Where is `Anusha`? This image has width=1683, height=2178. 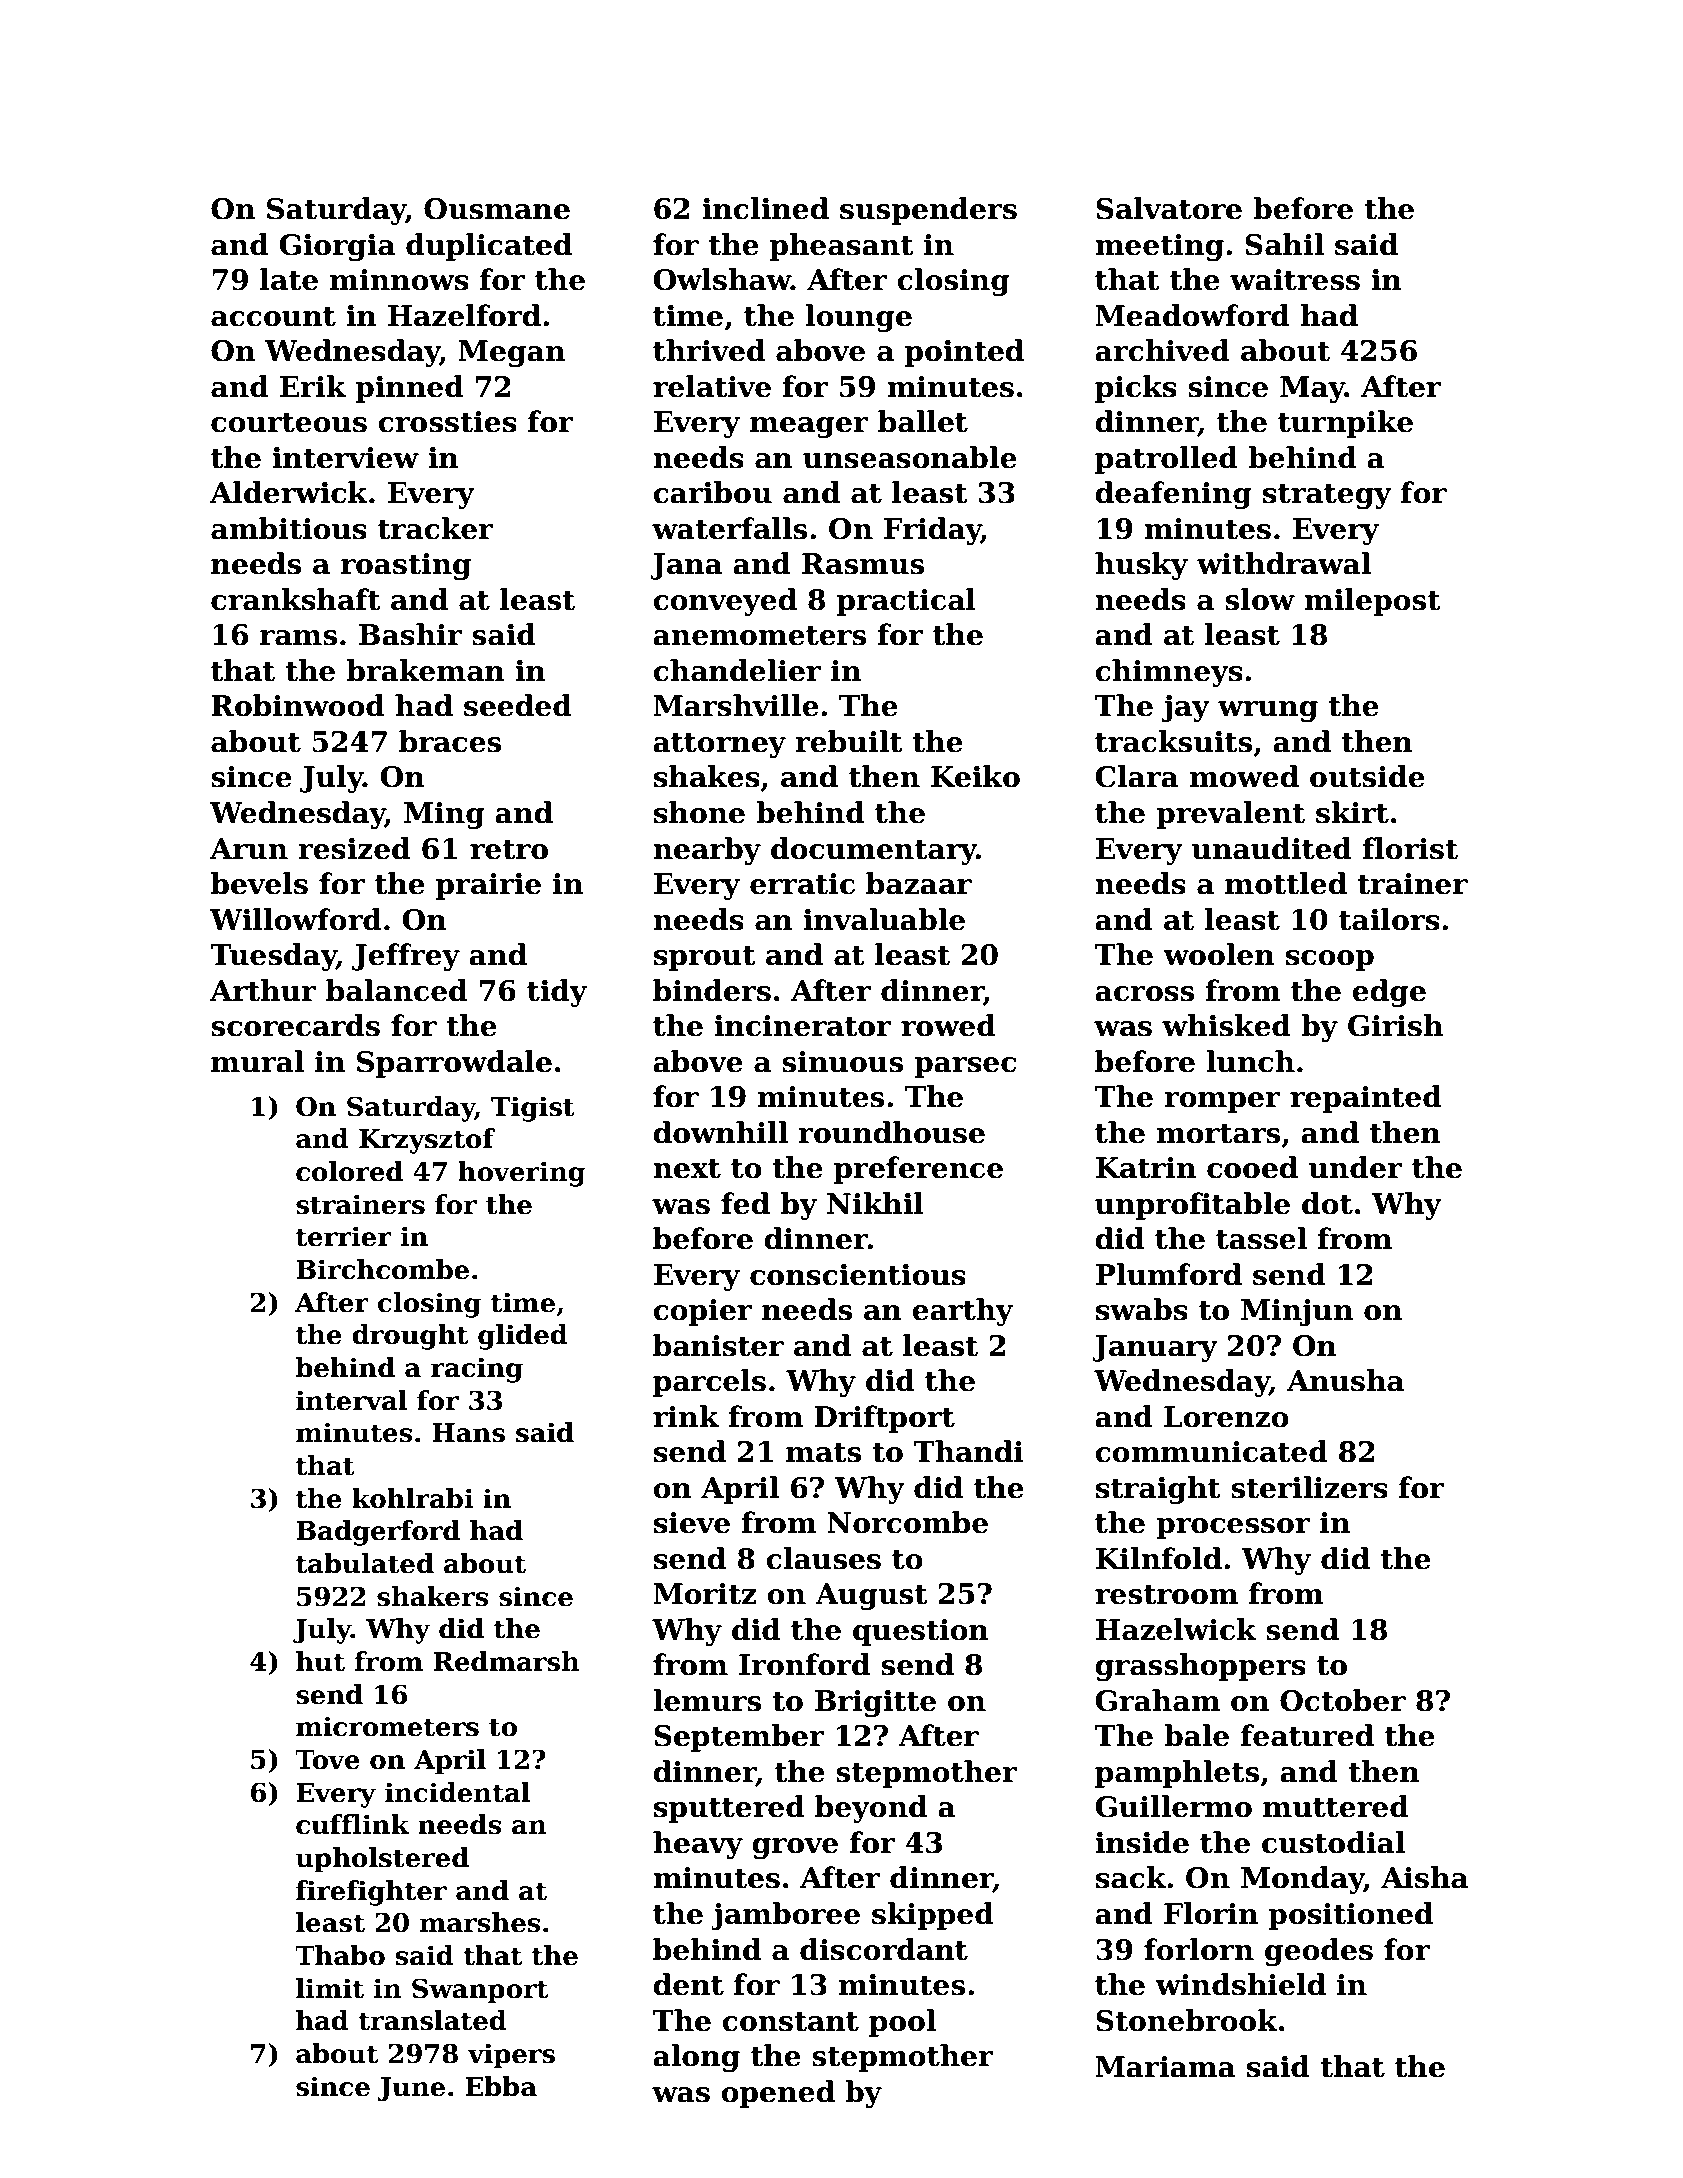
Anusha is located at coordinates (1345, 1380).
